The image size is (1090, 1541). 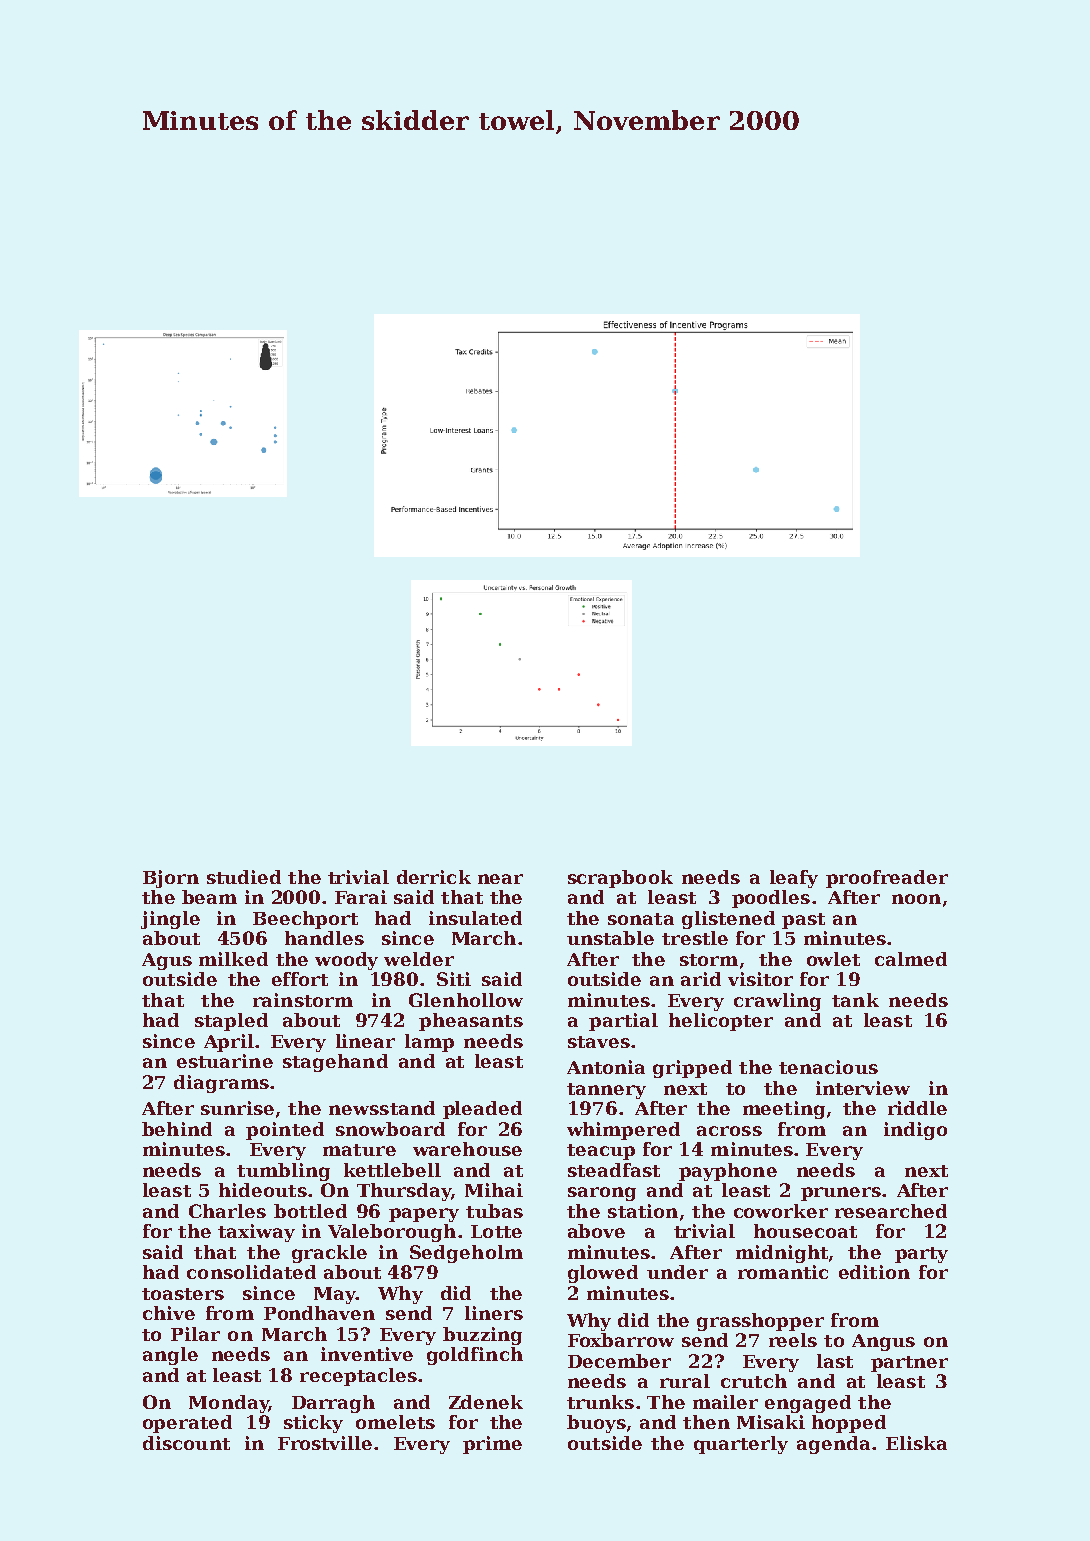 What do you see at coordinates (187, 1424) in the document?
I see `operated` at bounding box center [187, 1424].
